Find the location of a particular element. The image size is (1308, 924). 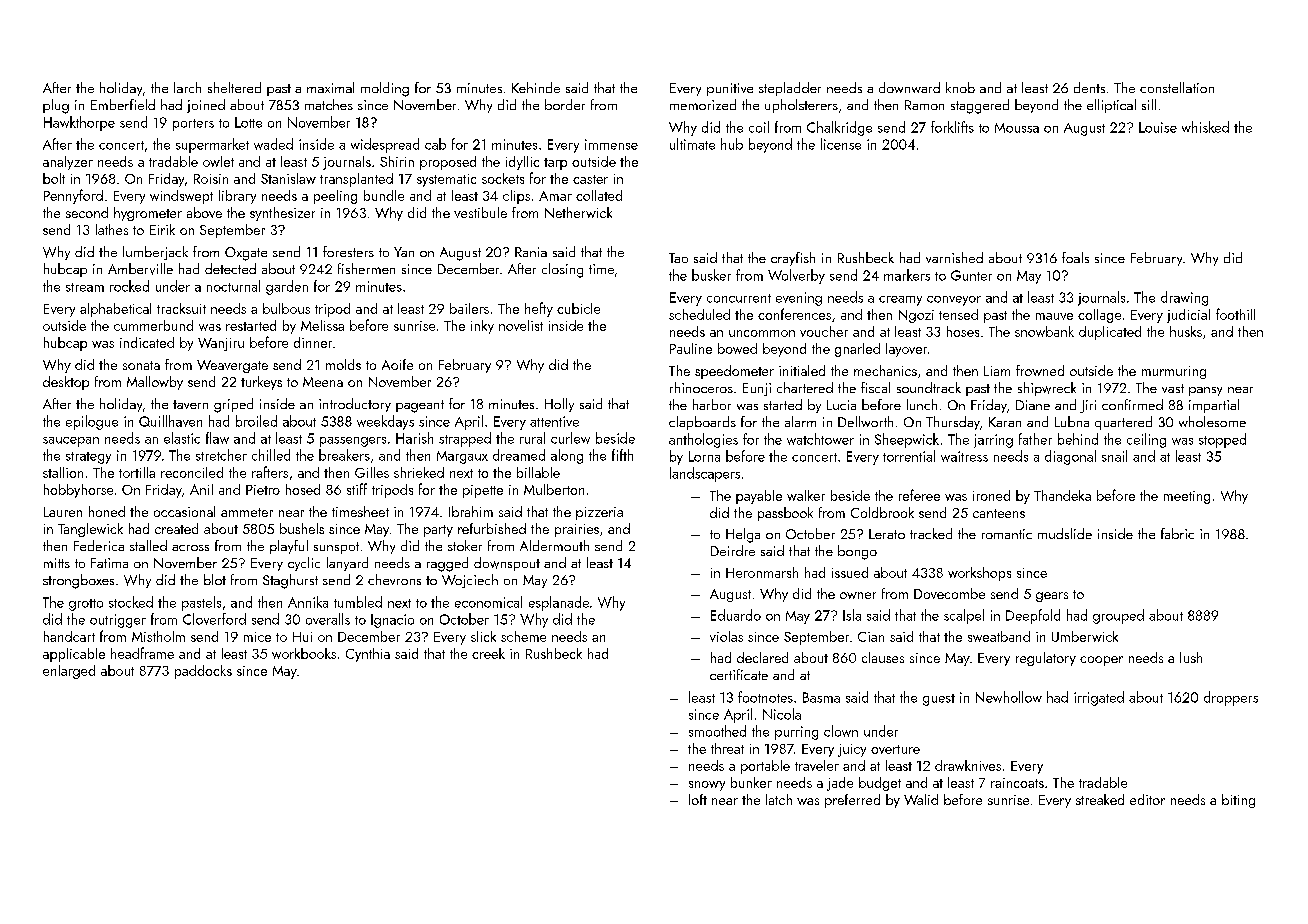

paddocks is located at coordinates (203, 672).
